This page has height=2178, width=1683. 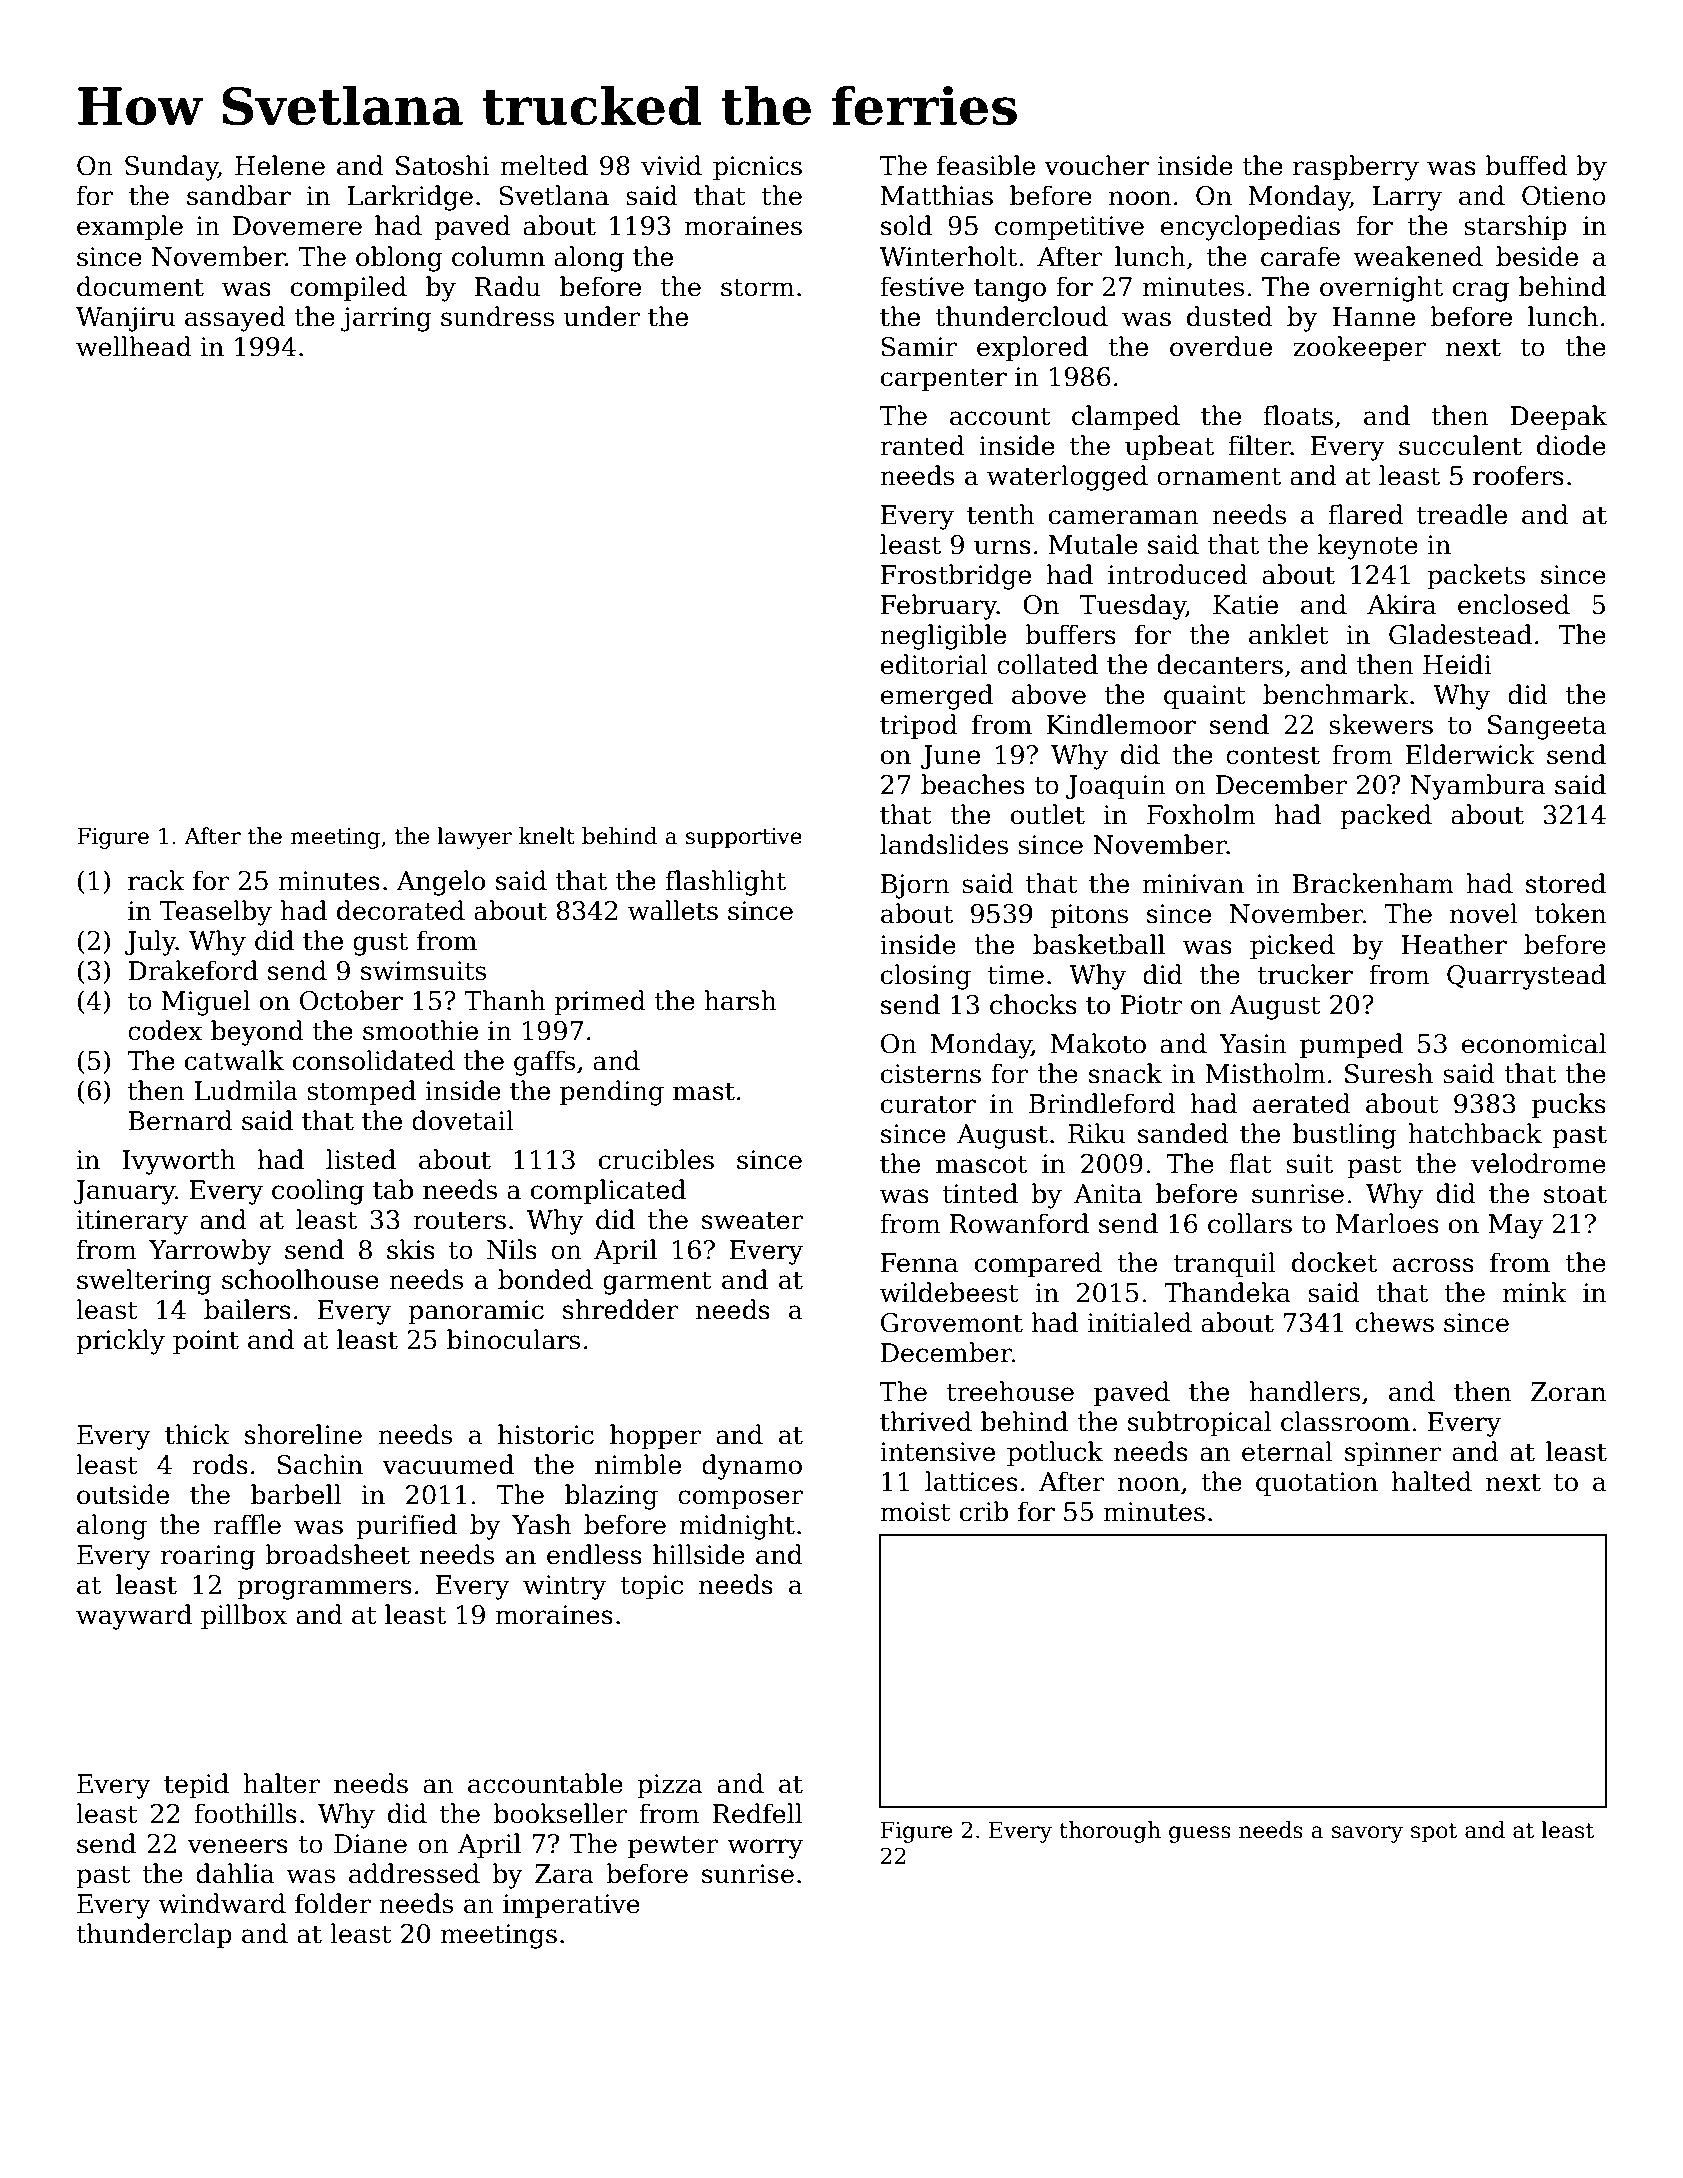 What do you see at coordinates (673, 910) in the page?
I see `wallets` at bounding box center [673, 910].
